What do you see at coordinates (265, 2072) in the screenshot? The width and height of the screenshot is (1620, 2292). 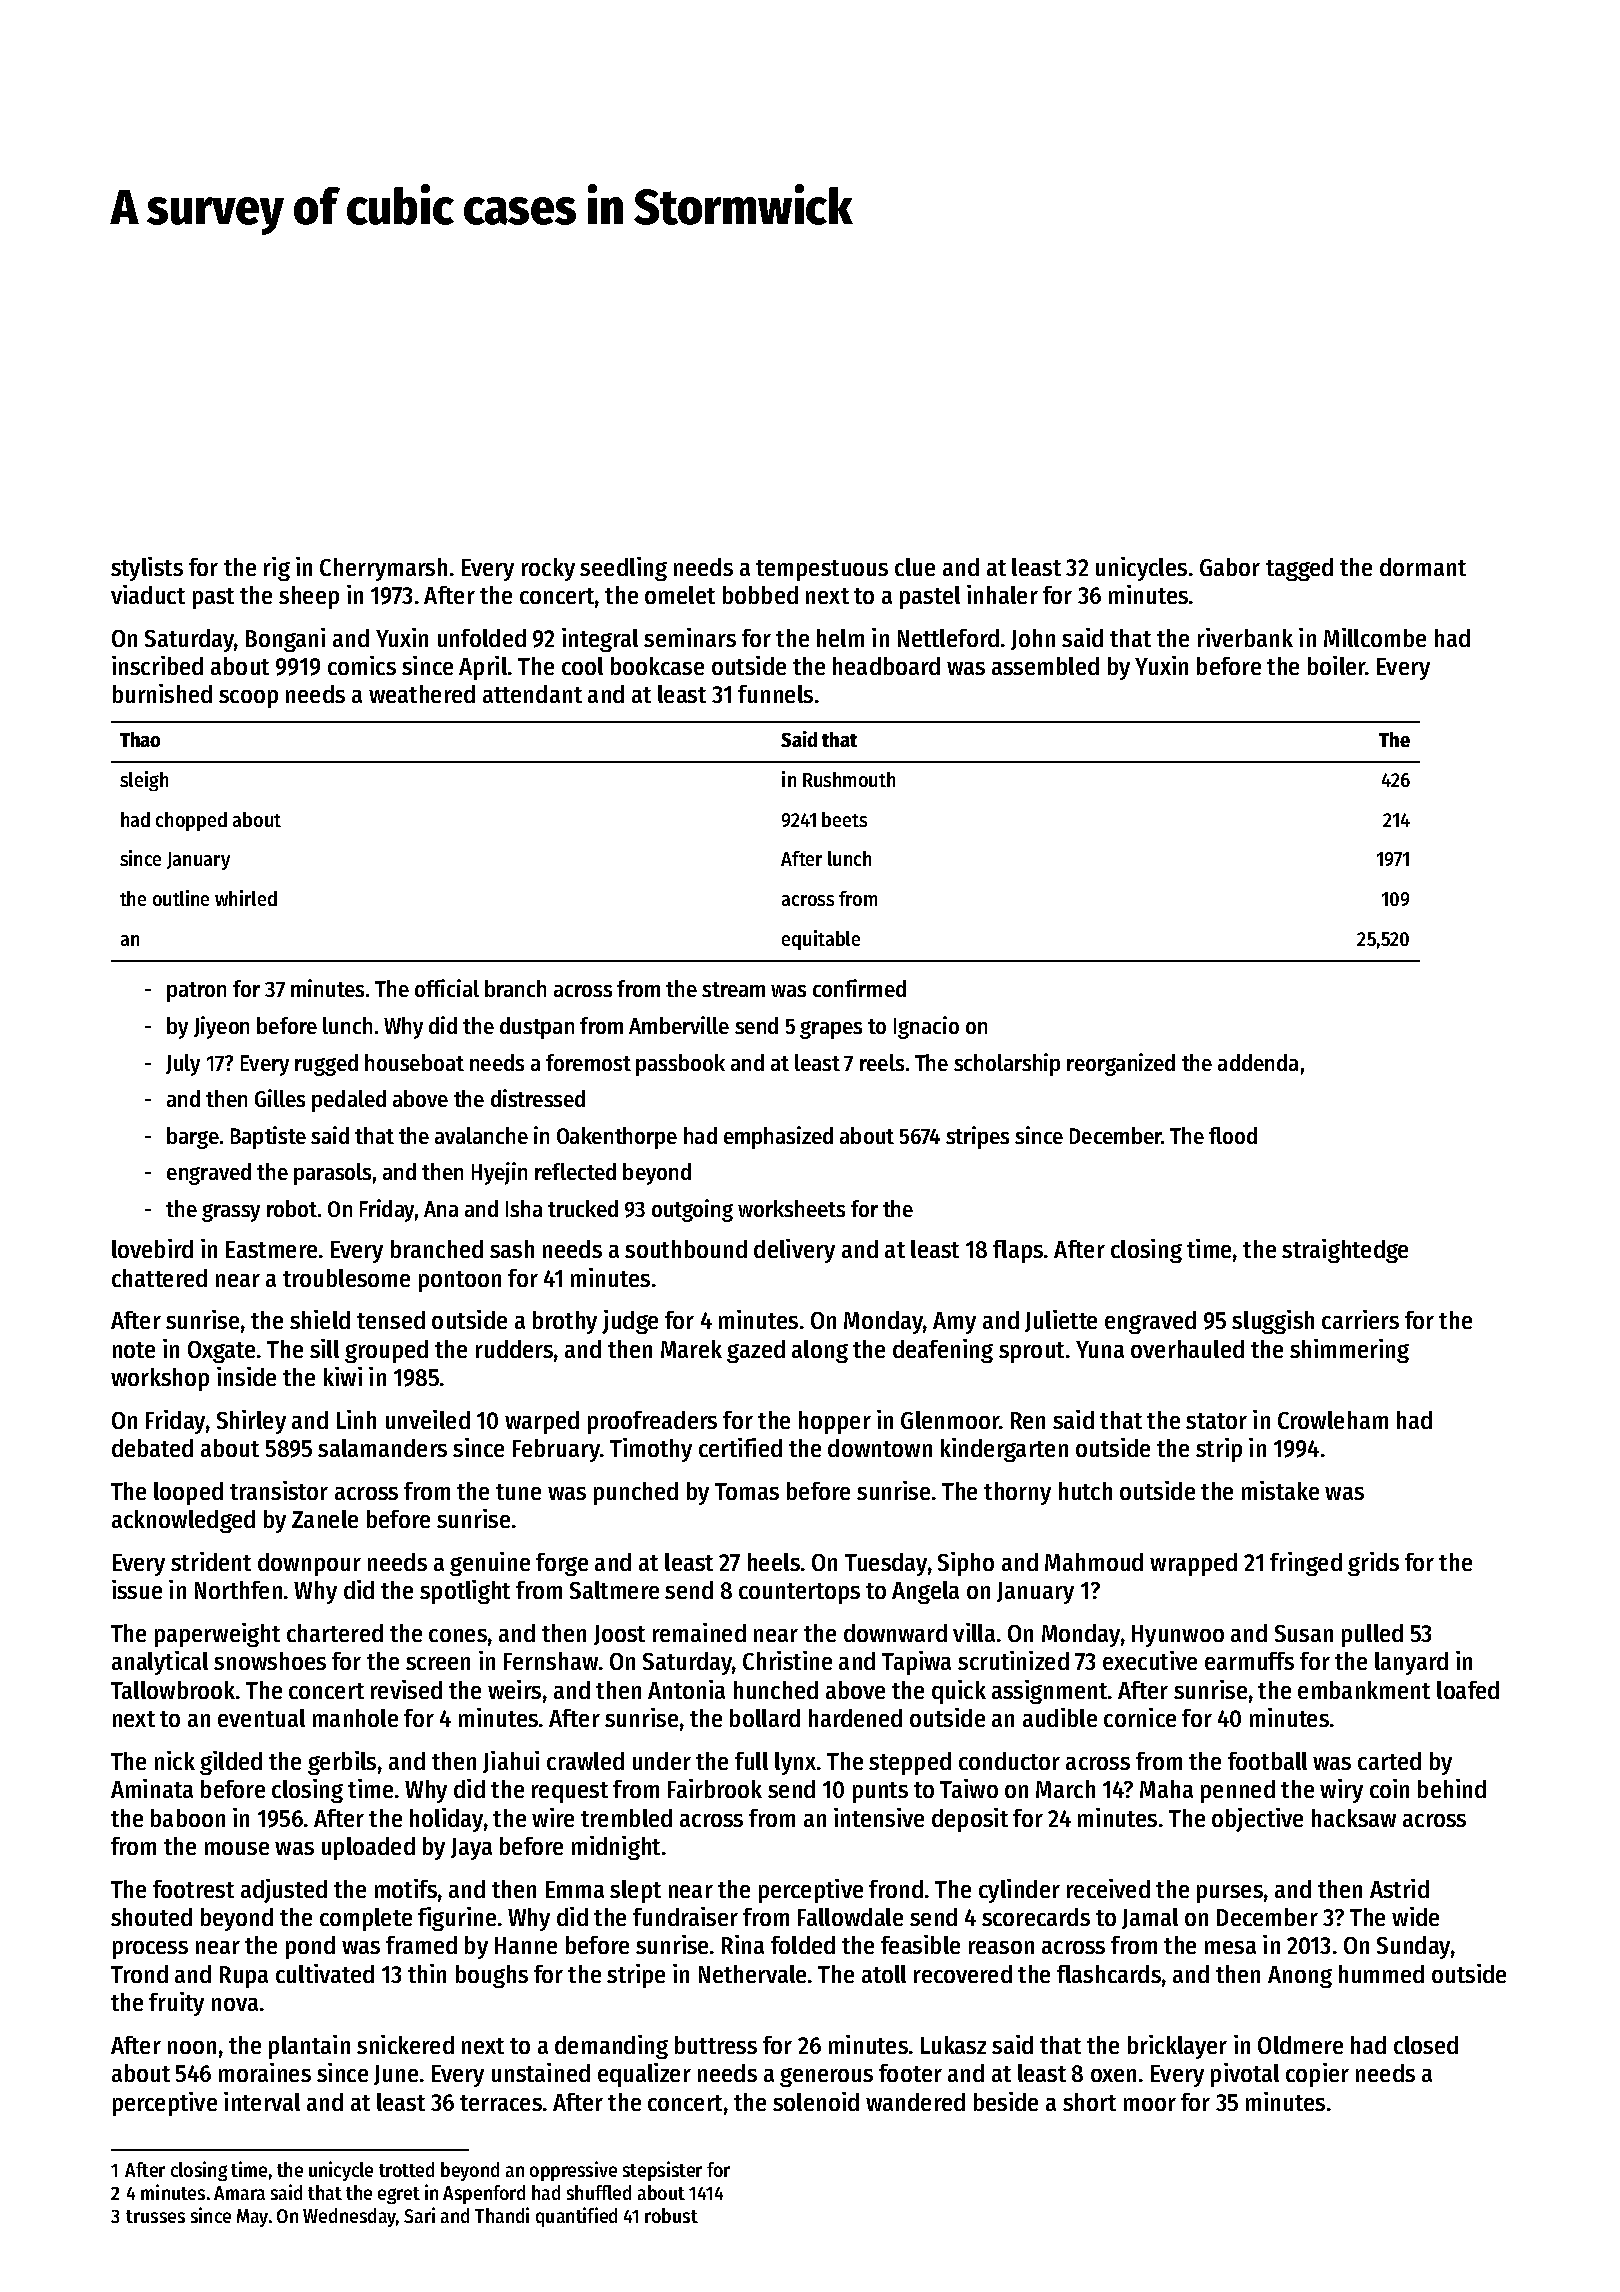 I see `moraines` at bounding box center [265, 2072].
